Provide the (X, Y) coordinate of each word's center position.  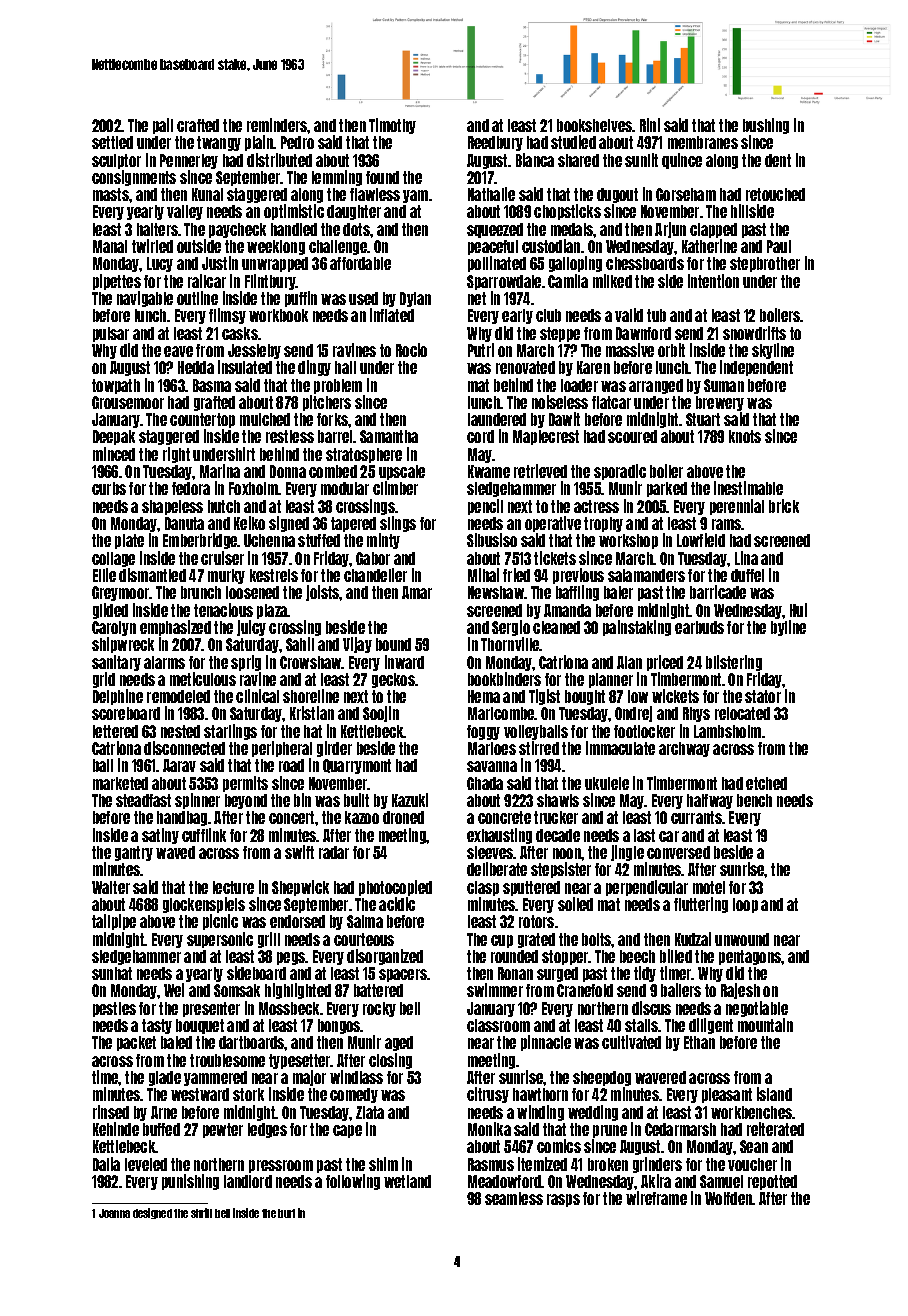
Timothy (392, 126)
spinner (197, 801)
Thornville (510, 644)
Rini (650, 125)
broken (608, 1164)
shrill (201, 1213)
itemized (542, 1164)
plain (259, 143)
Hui (798, 610)
